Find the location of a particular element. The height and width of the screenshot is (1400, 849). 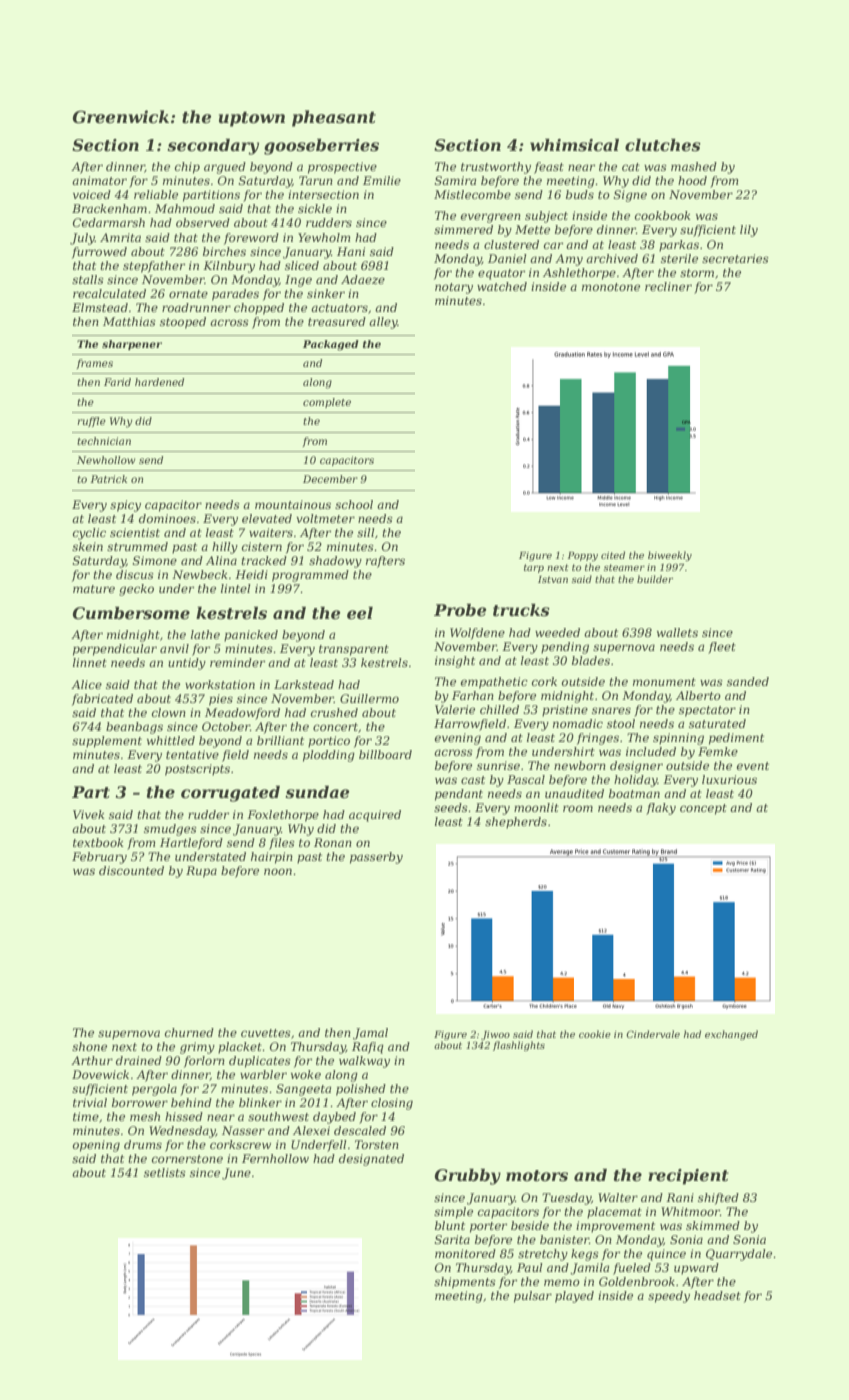

pulsar is located at coordinates (533, 1297).
